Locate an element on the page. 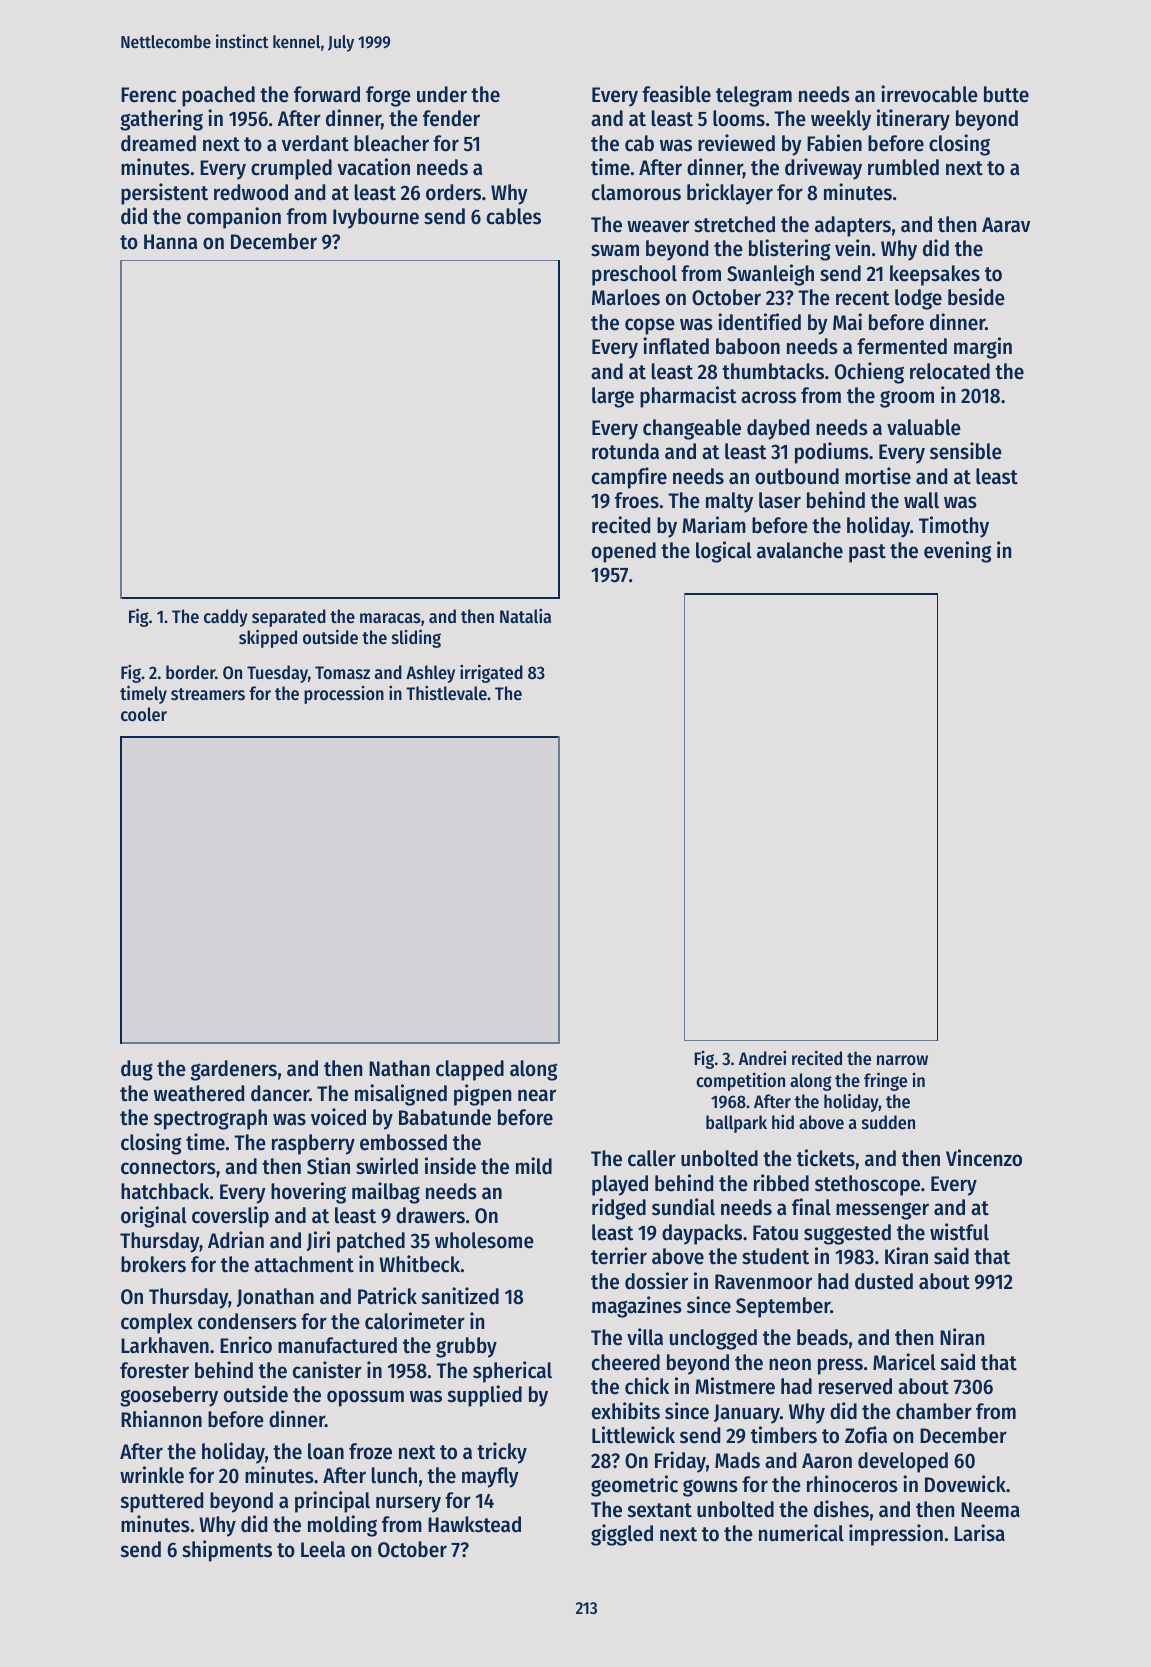 Image resolution: width=1151 pixels, height=1667 pixels. Leela is located at coordinates (323, 1549).
